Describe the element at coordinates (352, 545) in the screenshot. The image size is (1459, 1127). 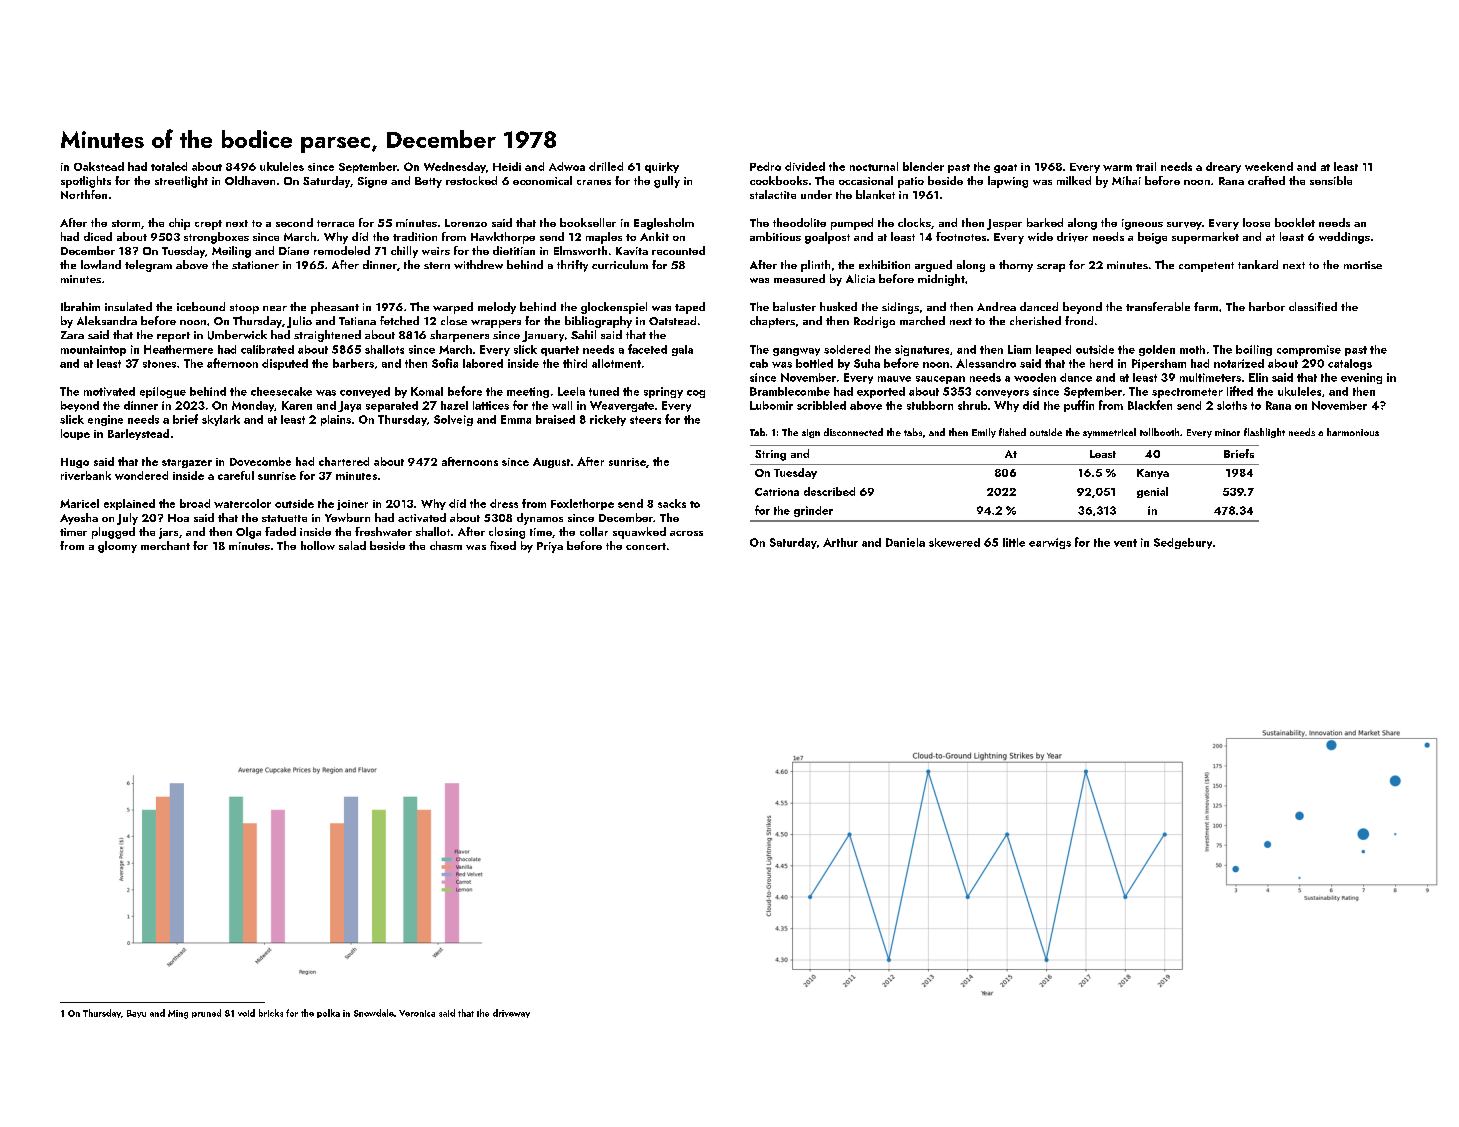
I see `salad` at that location.
